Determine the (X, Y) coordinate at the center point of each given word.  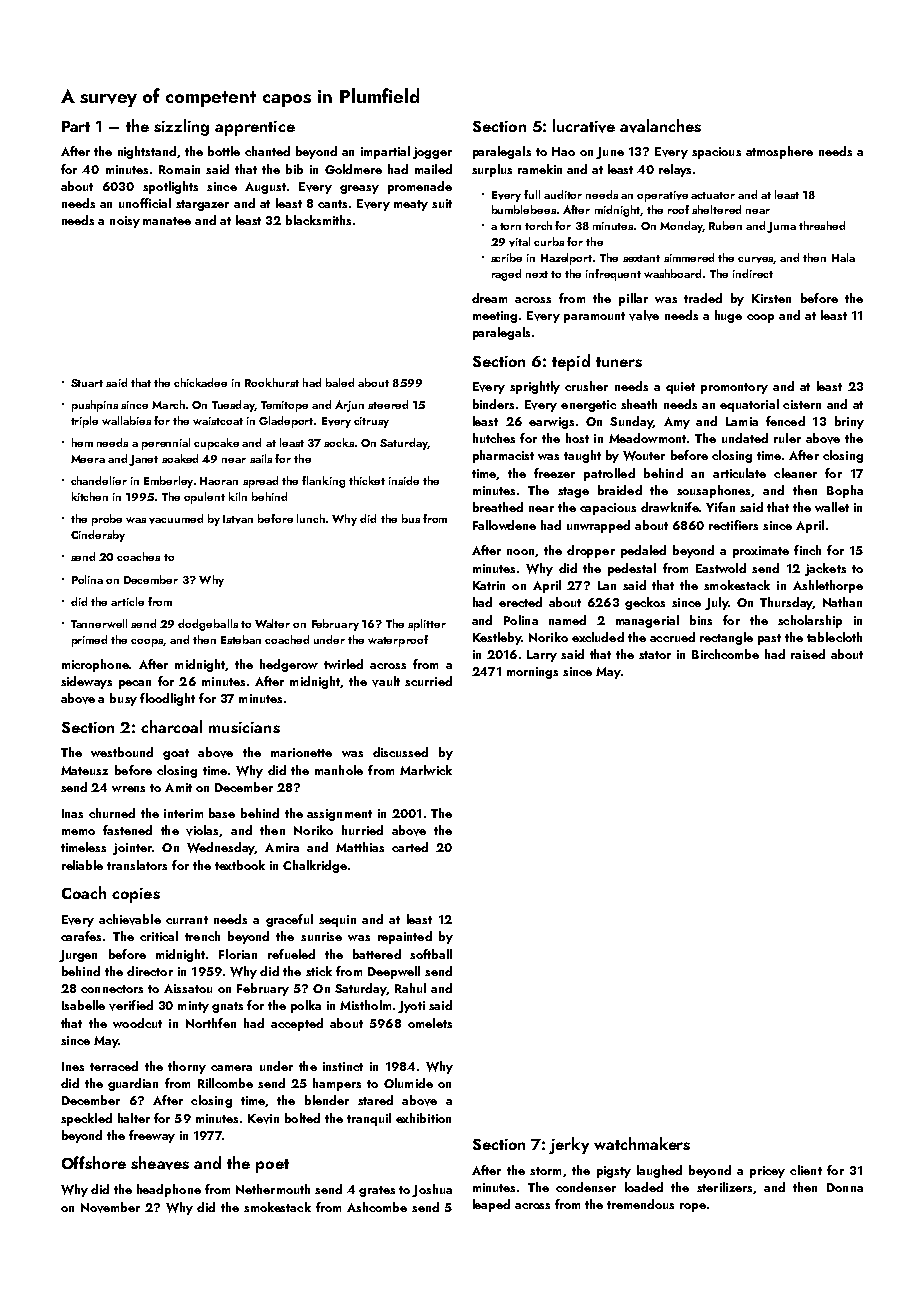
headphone (169, 1190)
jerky (569, 1145)
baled (340, 382)
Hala (843, 257)
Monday (681, 227)
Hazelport (566, 259)
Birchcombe (725, 654)
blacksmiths (318, 220)
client (806, 1170)
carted (410, 847)
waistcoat (218, 421)
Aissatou (188, 988)
